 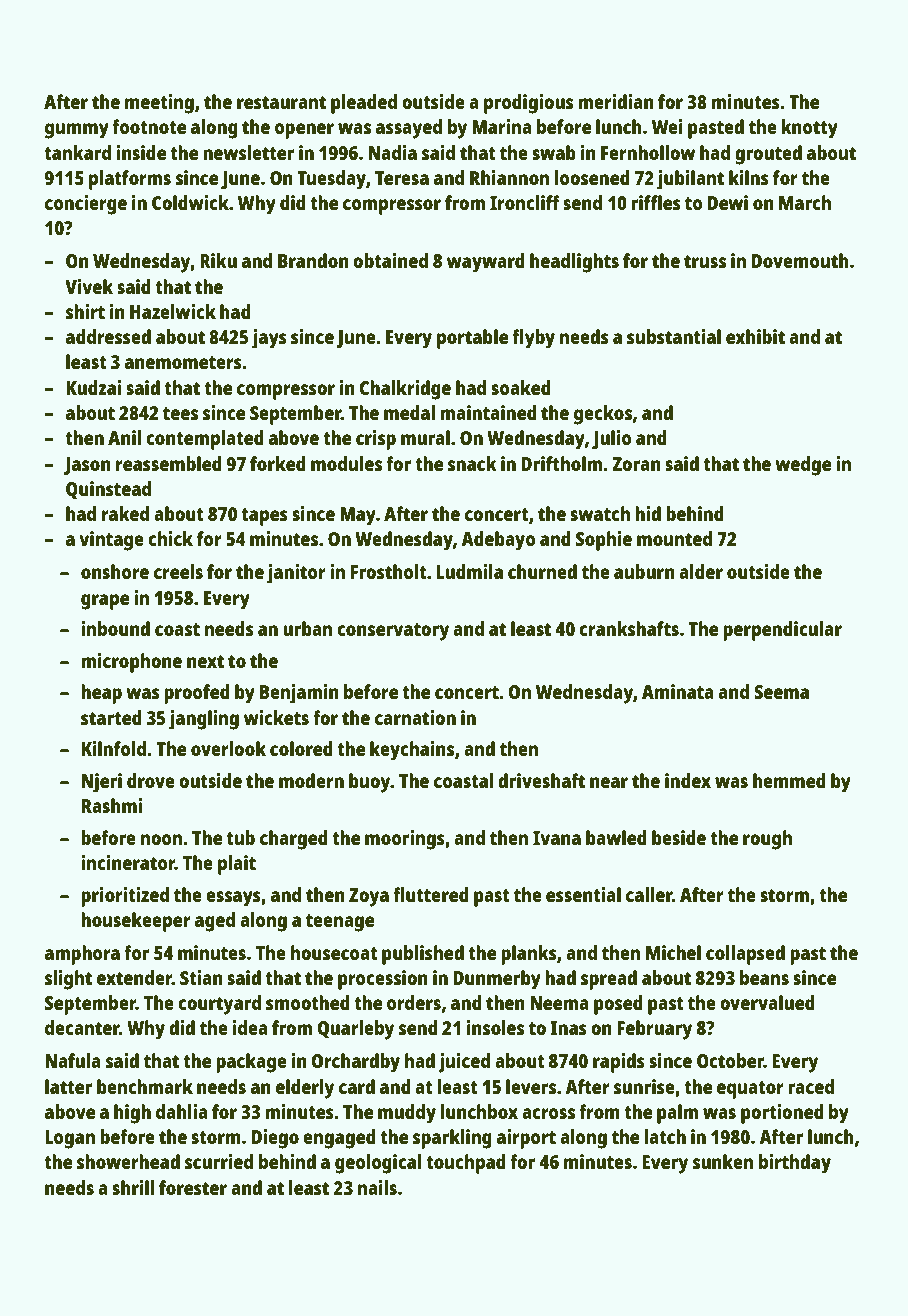 What do you see at coordinates (701, 571) in the screenshot?
I see `alder` at bounding box center [701, 571].
